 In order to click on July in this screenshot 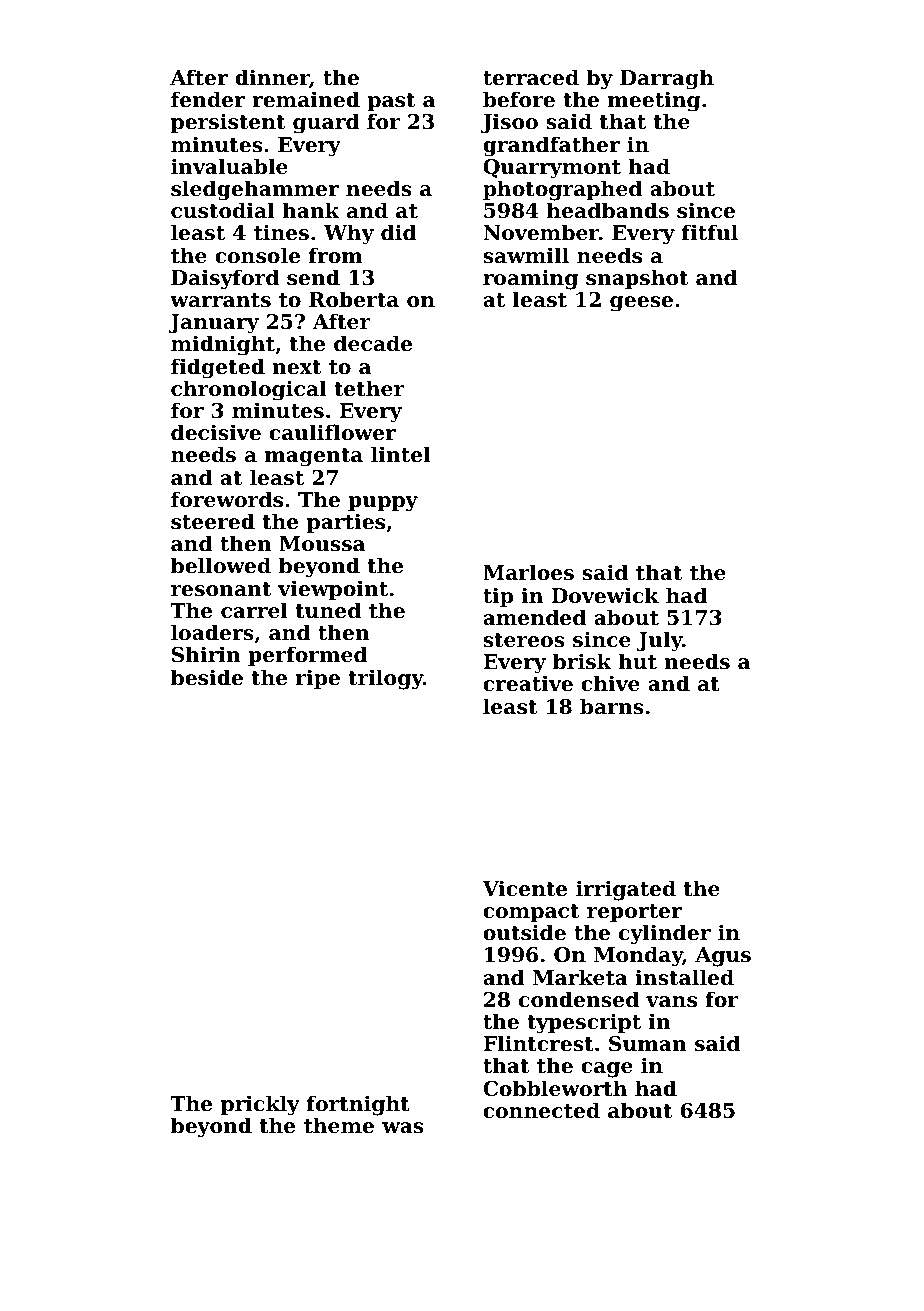, I will do `click(660, 641)`.
